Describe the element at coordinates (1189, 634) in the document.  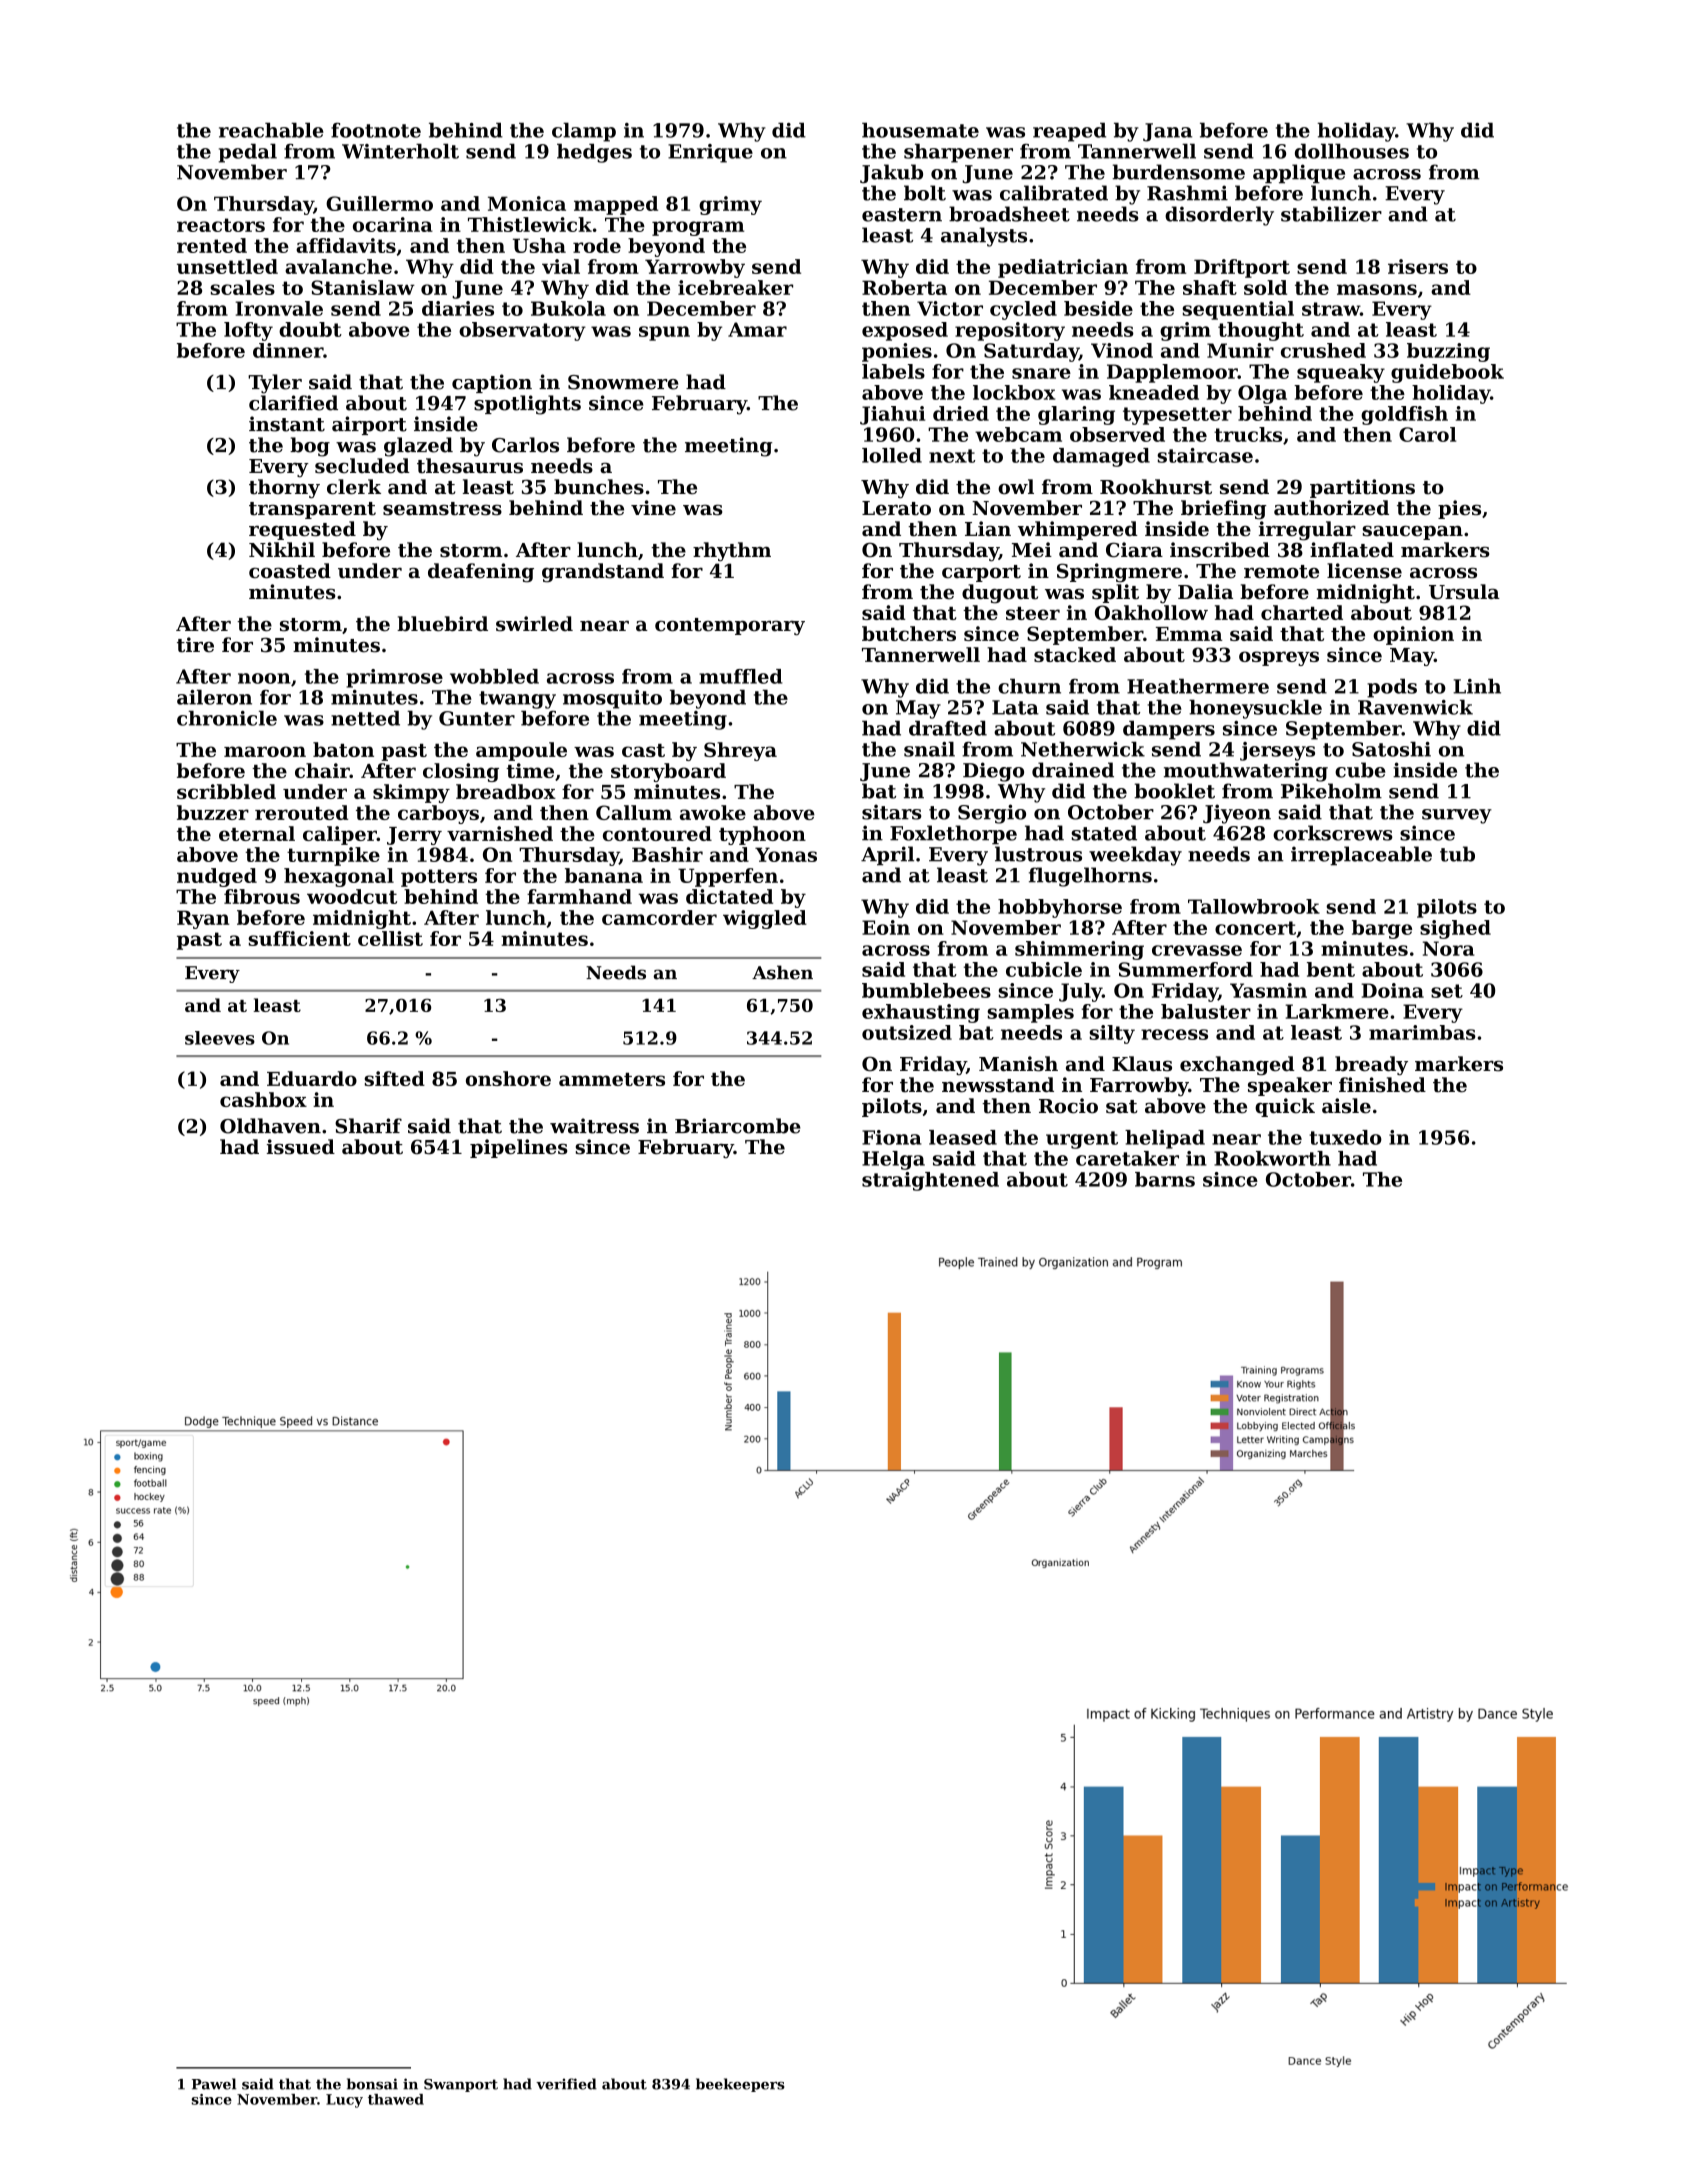
I see `Emma` at that location.
